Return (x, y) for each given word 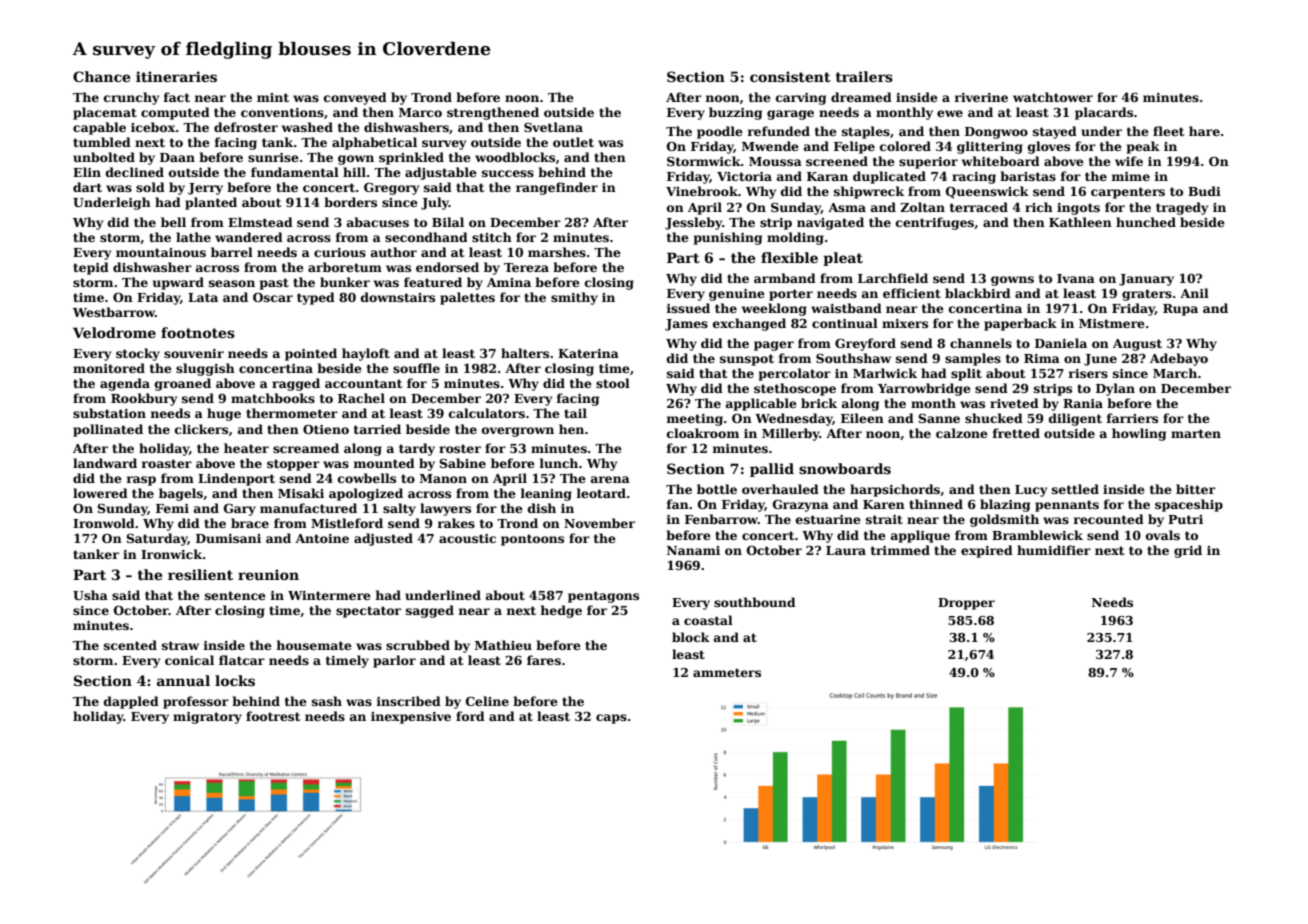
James (686, 325)
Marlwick (885, 373)
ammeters (727, 673)
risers (1088, 373)
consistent (790, 76)
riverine (981, 97)
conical (189, 660)
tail (575, 413)
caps (611, 719)
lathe (193, 237)
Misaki (301, 493)
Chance (101, 76)
